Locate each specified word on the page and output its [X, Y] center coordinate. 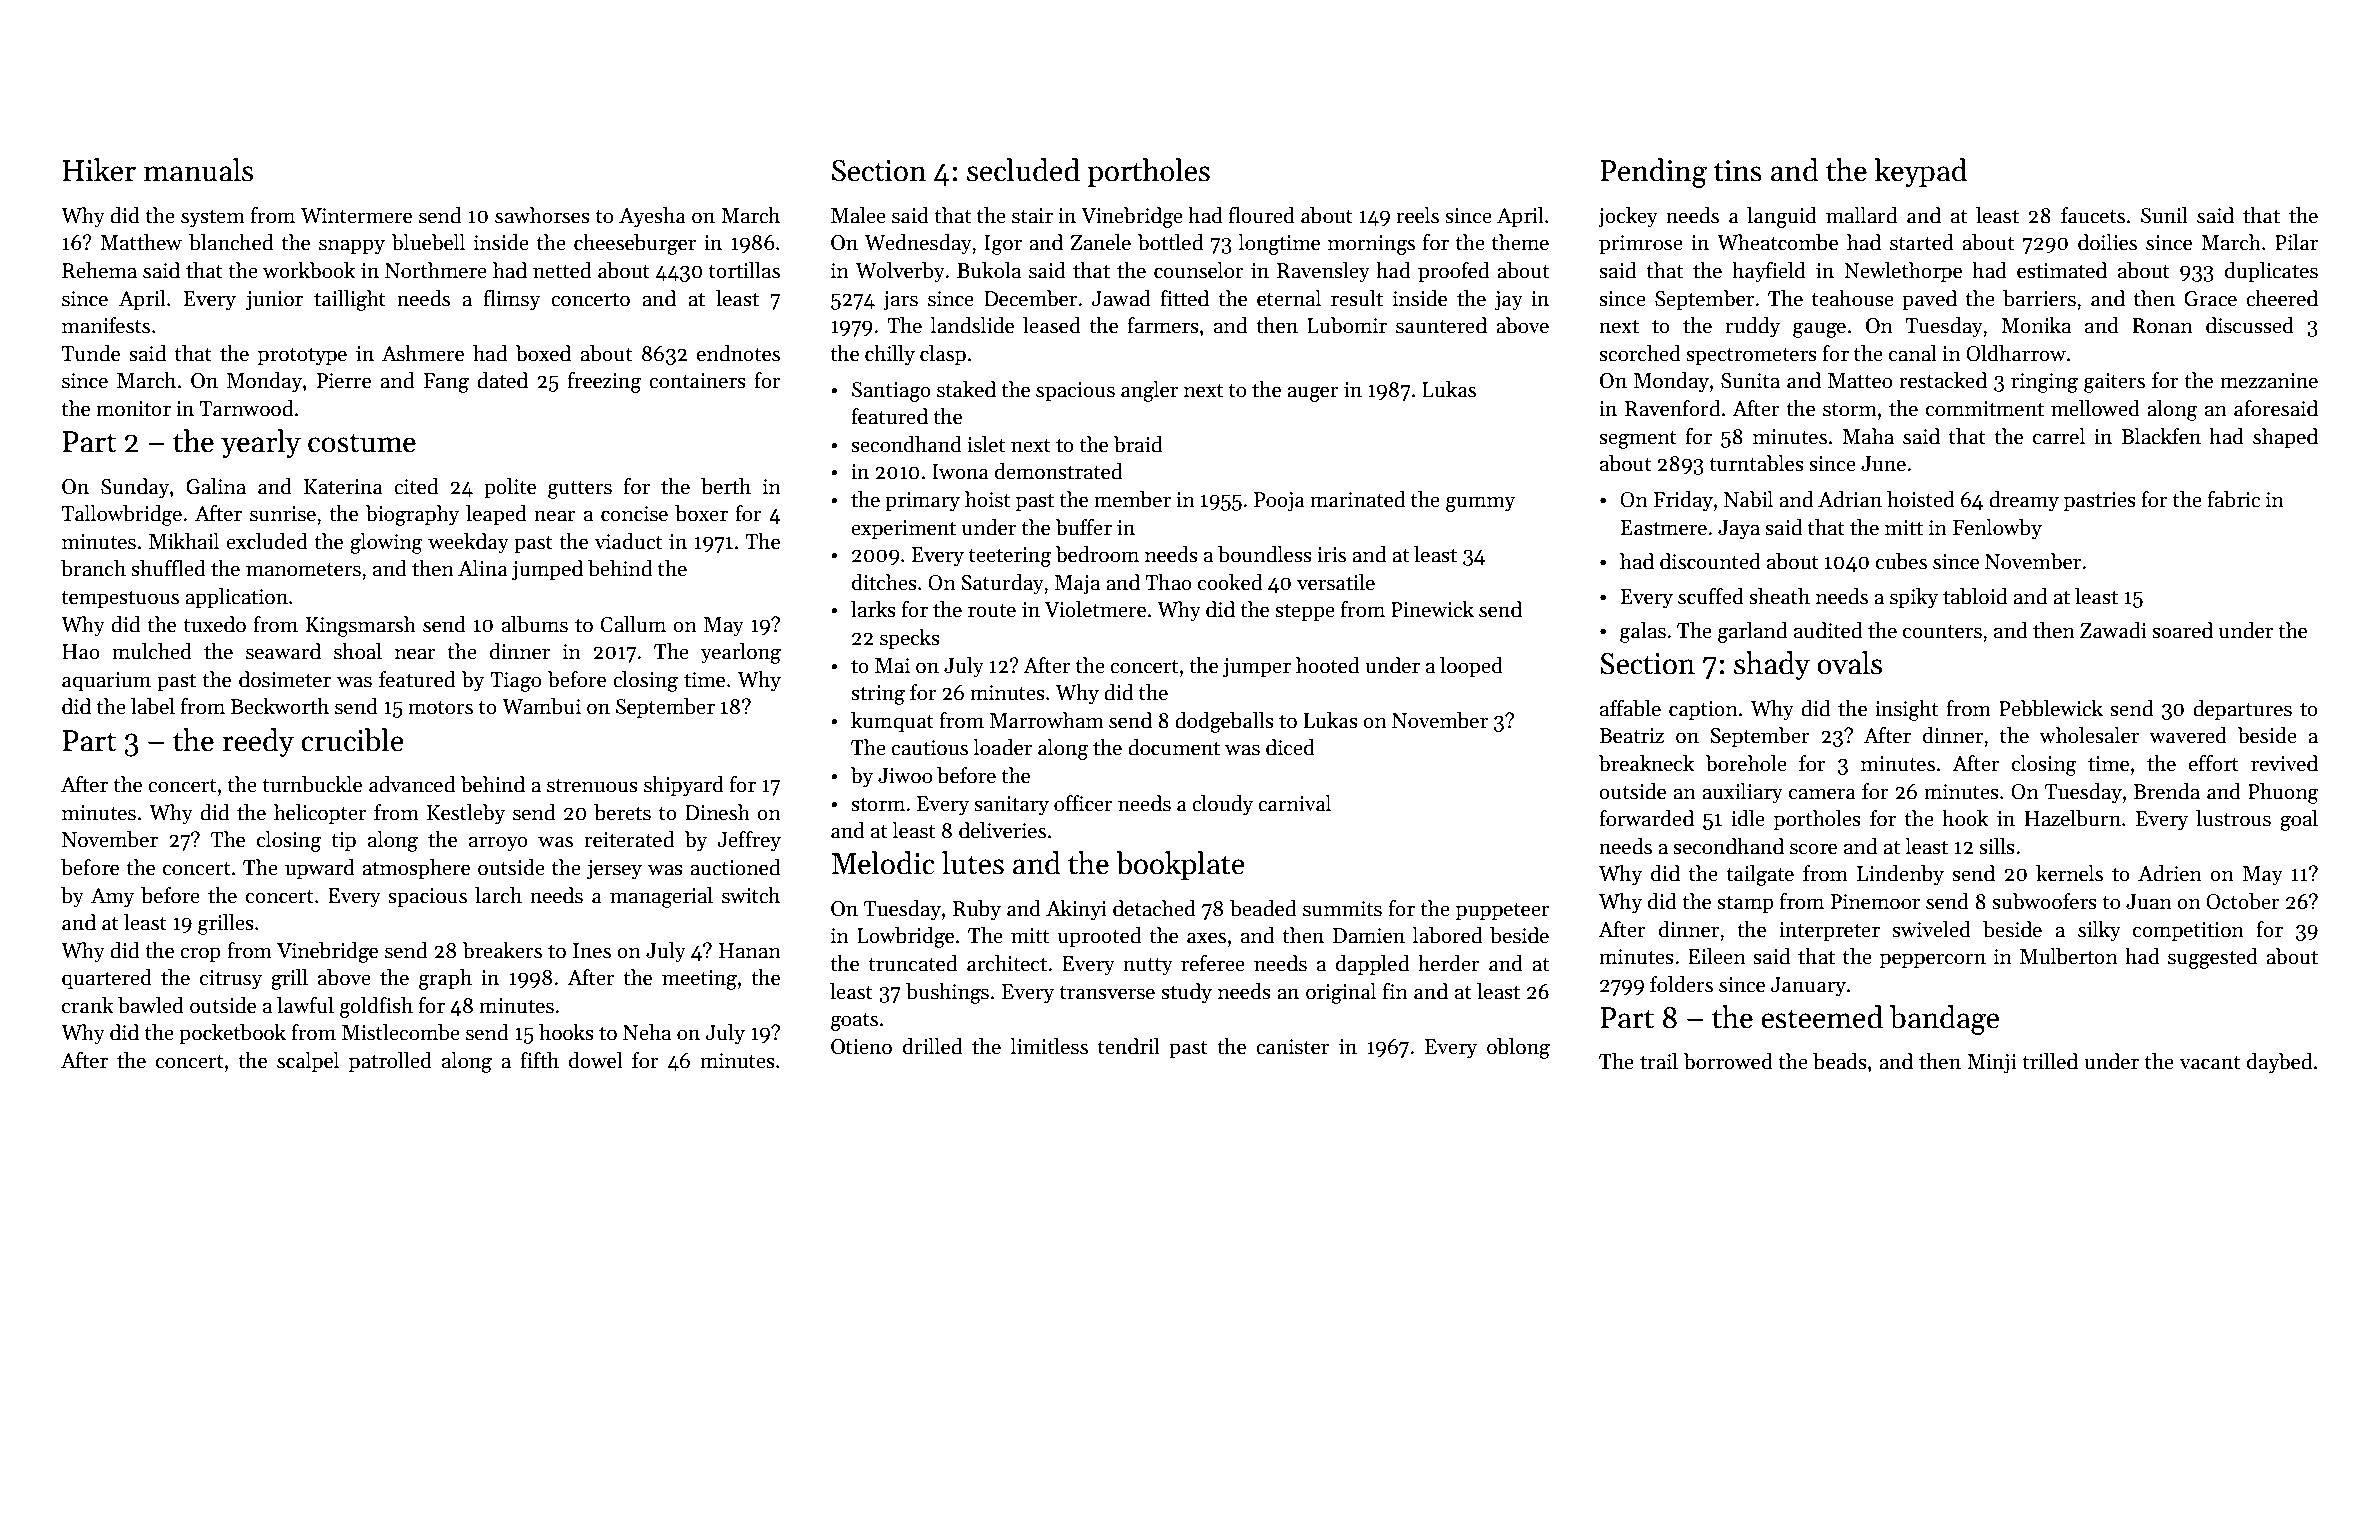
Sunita [1750, 381]
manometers [303, 570]
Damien [1369, 936]
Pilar [2296, 242]
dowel [596, 1060]
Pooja [1279, 502]
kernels [2069, 873]
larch [498, 895]
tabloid [1975, 596]
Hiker [99, 170]
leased [1052, 325]
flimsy [512, 300]
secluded [1023, 170]
